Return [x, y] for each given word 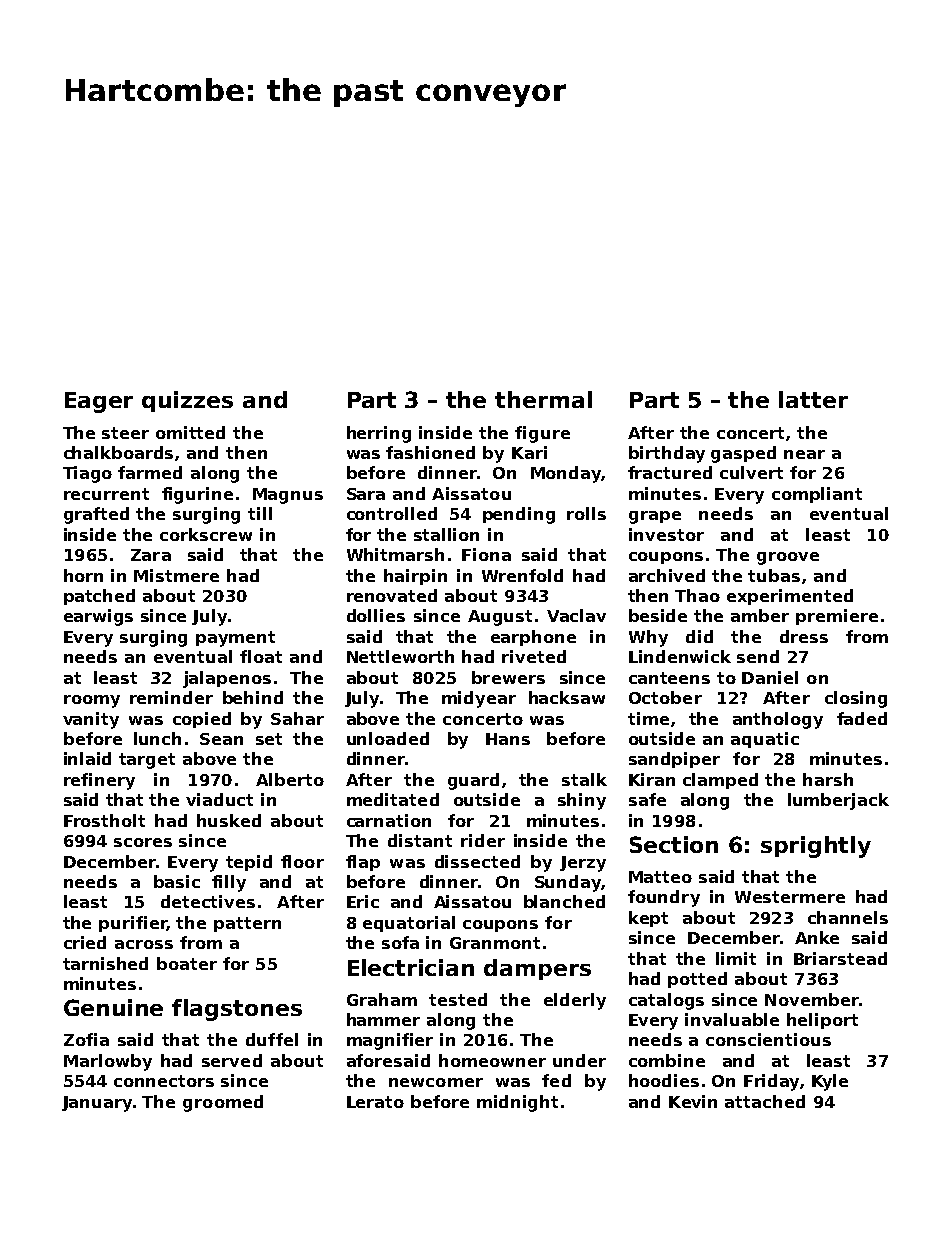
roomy [92, 701]
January [97, 1104]
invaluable [732, 1019]
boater [187, 963]
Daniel [770, 677]
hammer [383, 1019]
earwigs [98, 617]
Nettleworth [400, 656]
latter [813, 399]
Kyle [830, 1082]
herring [379, 434]
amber [760, 615]
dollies [376, 615]
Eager [99, 402]
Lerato [375, 1102]
